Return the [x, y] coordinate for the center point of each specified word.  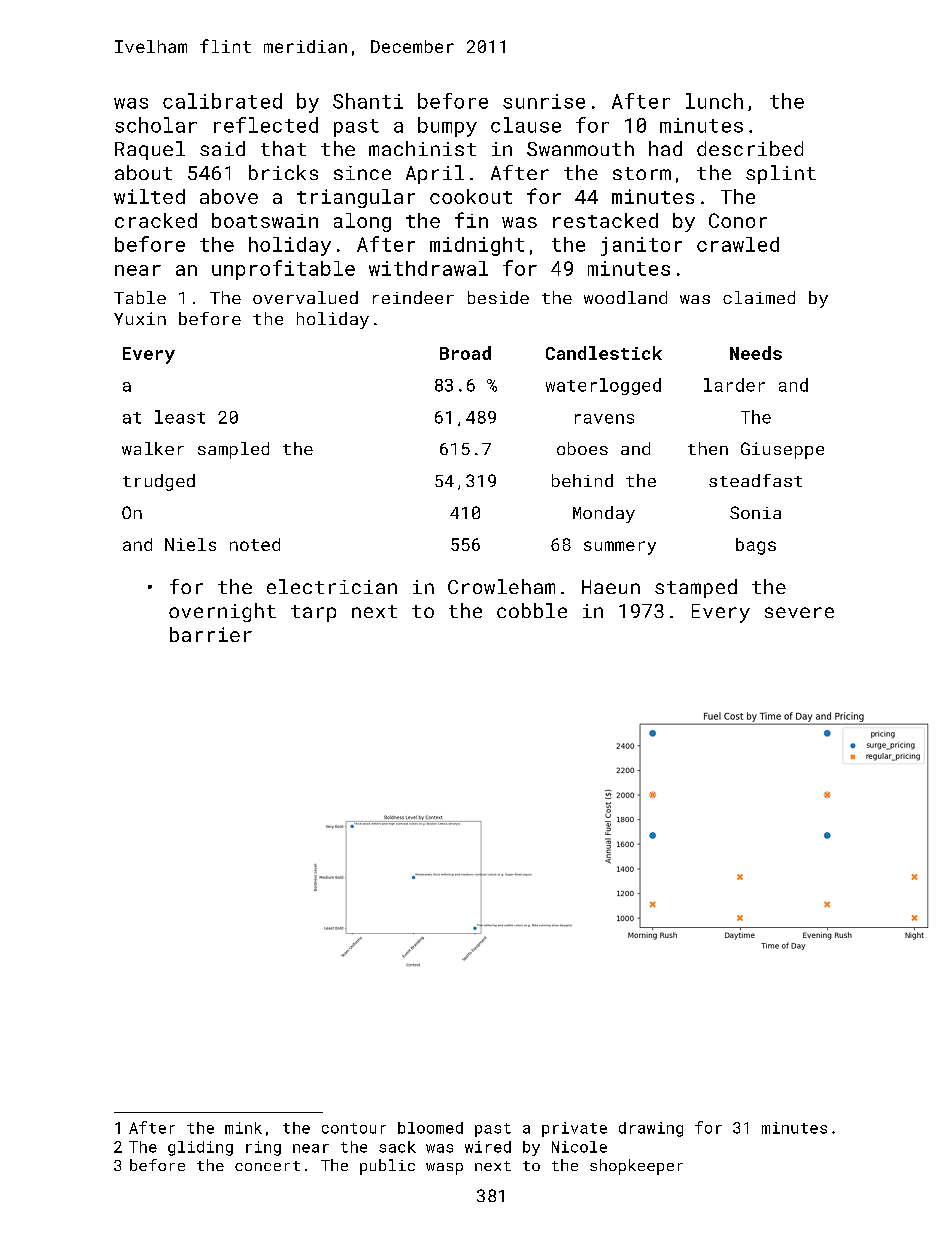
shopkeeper [636, 1167]
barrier [211, 634]
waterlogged [603, 386]
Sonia [755, 512]
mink [243, 1128]
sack [397, 1147]
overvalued [305, 297]
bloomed [430, 1128]
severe [799, 612]
